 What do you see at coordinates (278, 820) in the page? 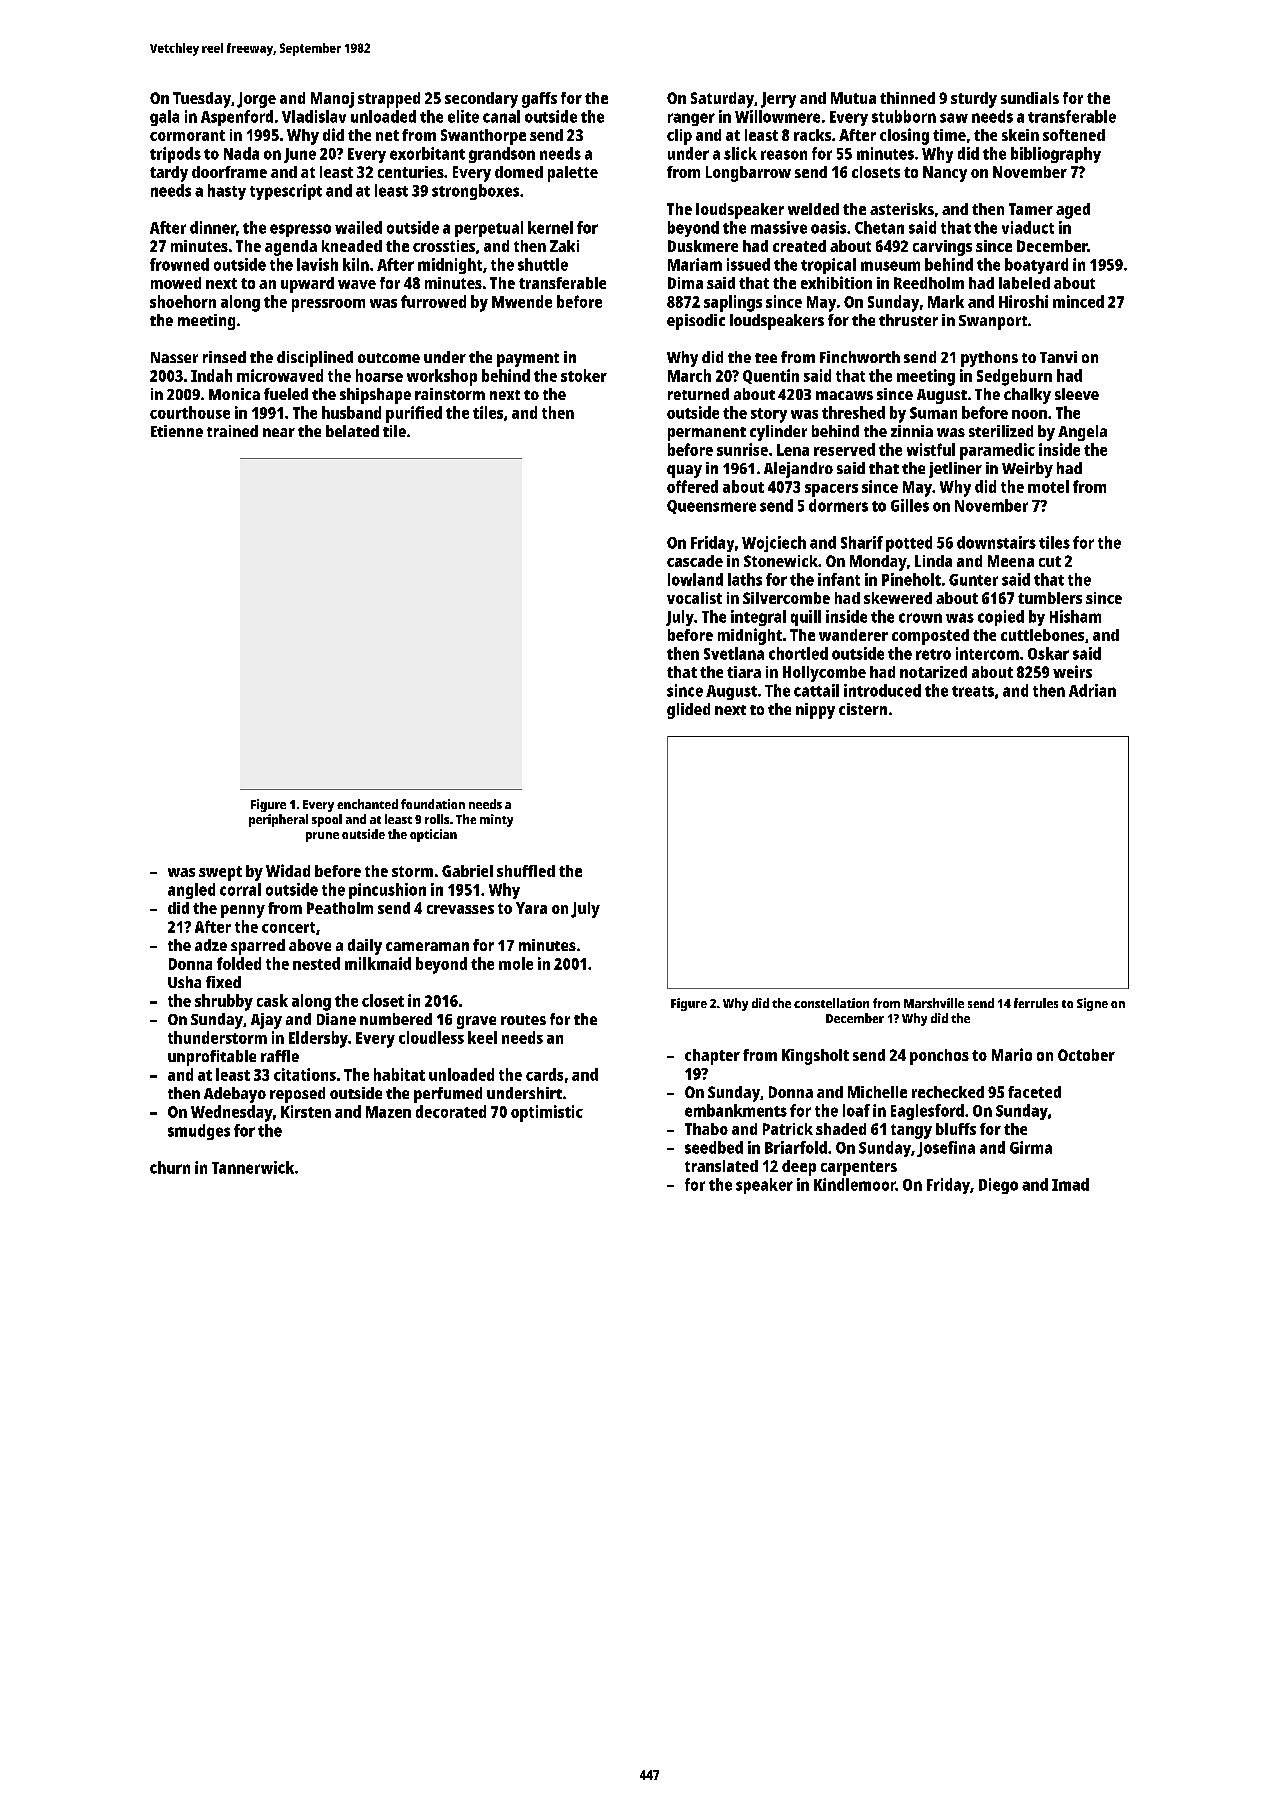
I see `peripheral` at bounding box center [278, 820].
